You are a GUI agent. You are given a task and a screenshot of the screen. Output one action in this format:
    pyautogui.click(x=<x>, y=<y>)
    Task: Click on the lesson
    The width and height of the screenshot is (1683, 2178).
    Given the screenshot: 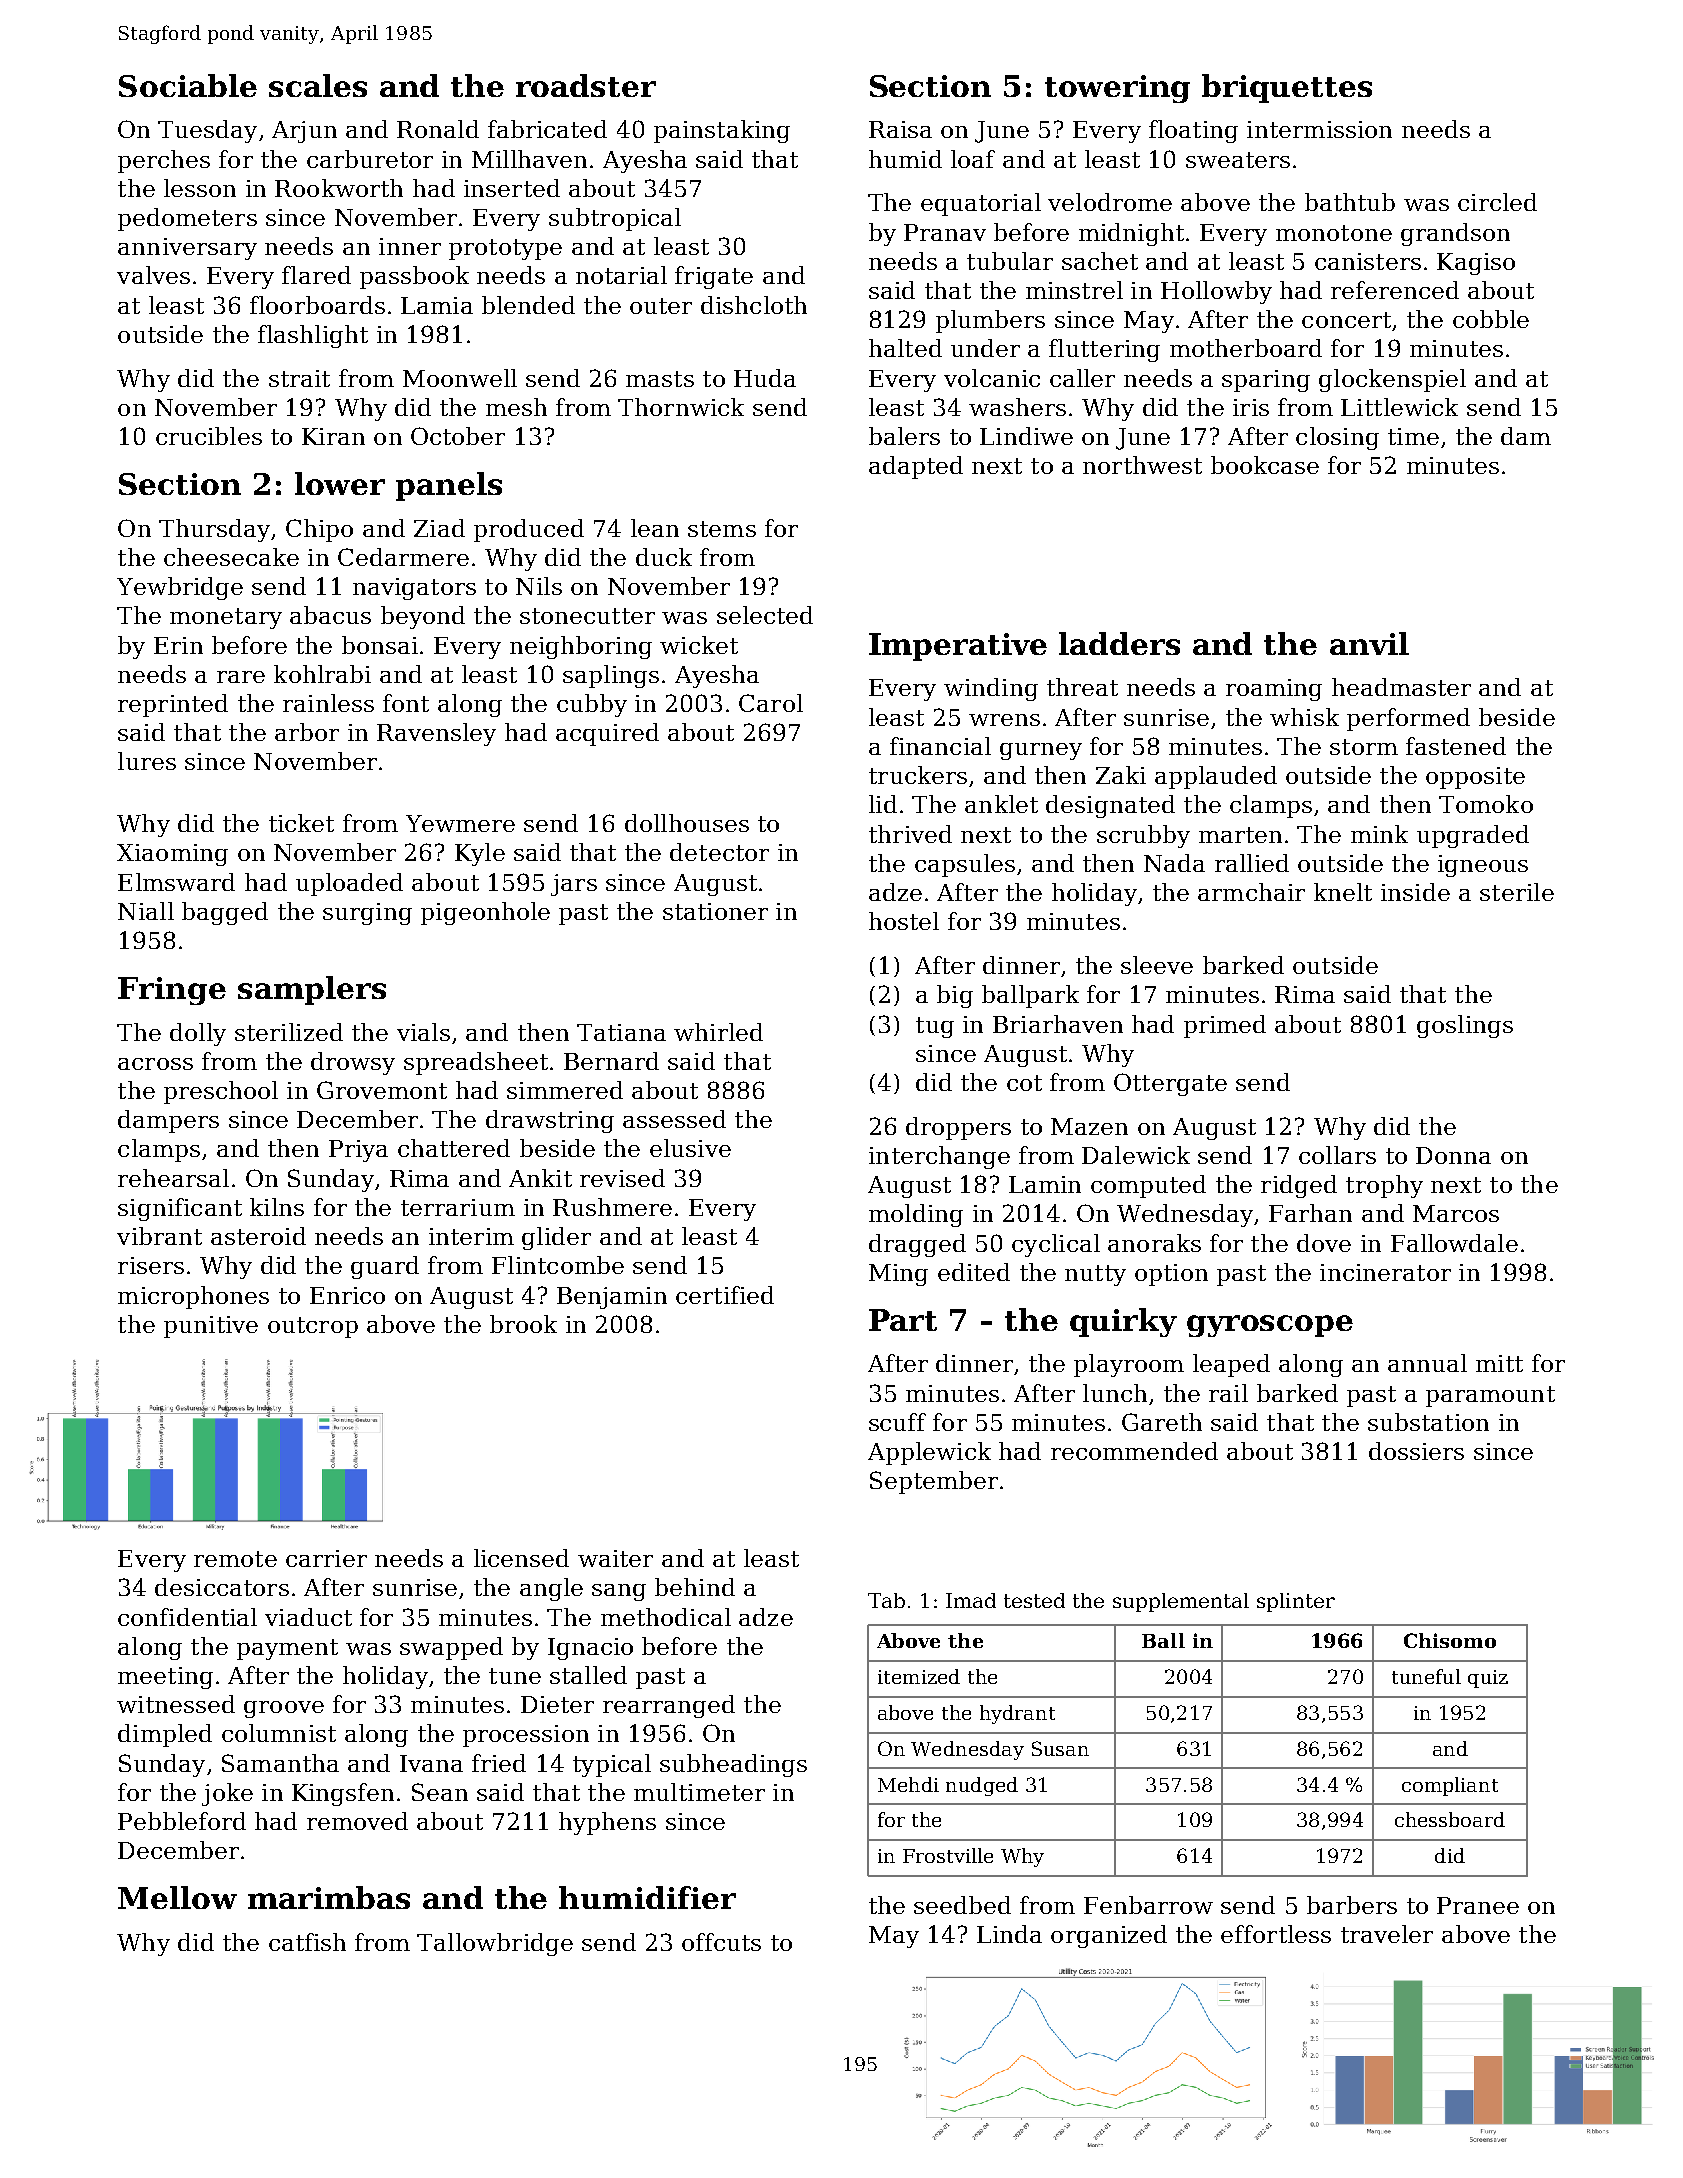 What is the action you would take?
    pyautogui.click(x=200, y=188)
